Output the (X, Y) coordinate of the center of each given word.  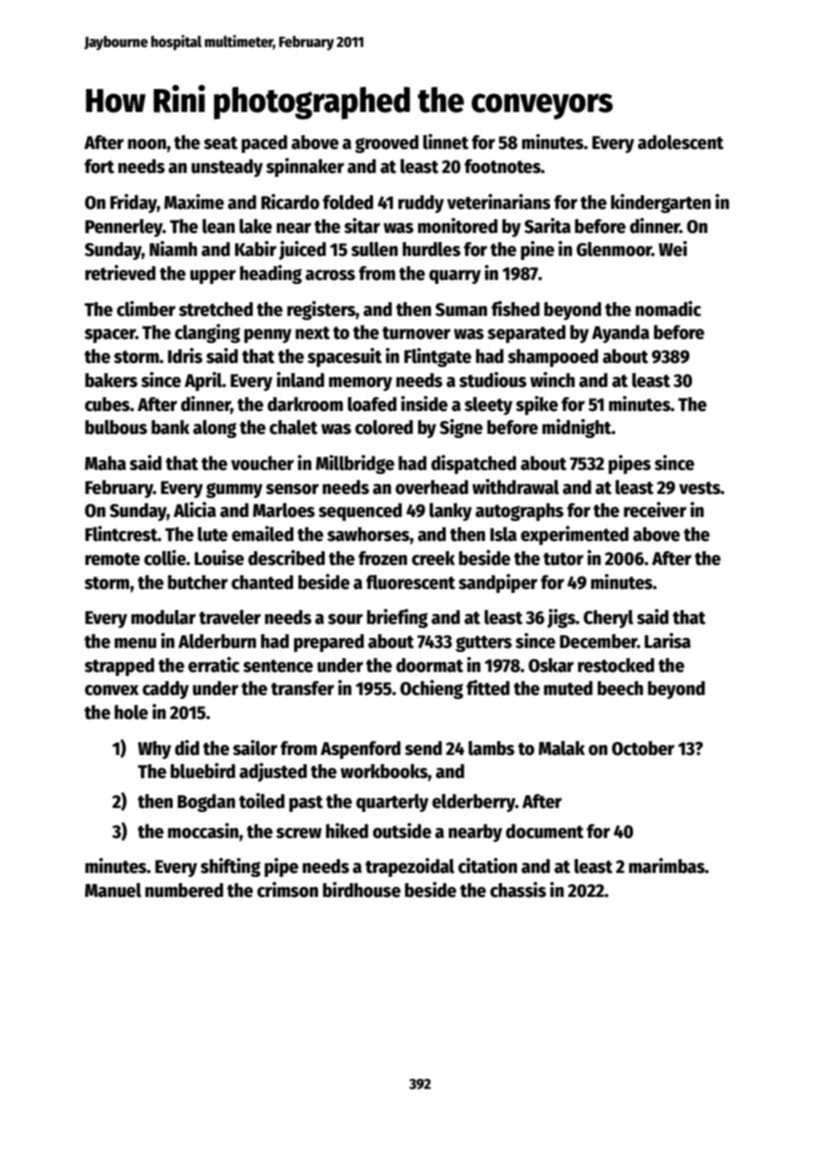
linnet (446, 142)
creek (433, 558)
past (306, 803)
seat (221, 143)
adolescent (681, 142)
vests (700, 488)
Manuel (113, 890)
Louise (219, 558)
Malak (561, 748)
